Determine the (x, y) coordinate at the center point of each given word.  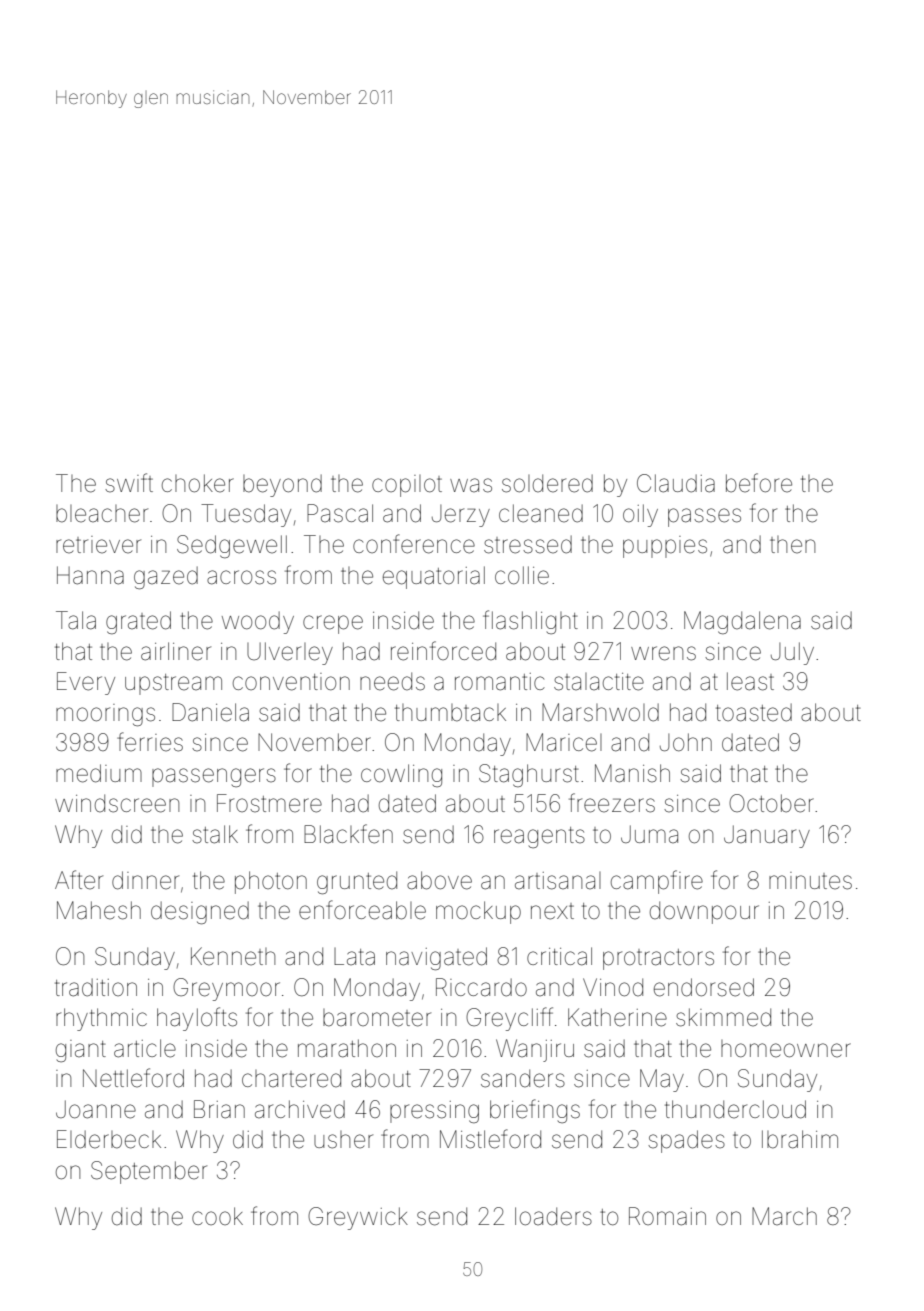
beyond (282, 486)
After (79, 880)
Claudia (676, 483)
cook (217, 1216)
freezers (612, 803)
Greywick (358, 1218)
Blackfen (348, 834)
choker (198, 483)
